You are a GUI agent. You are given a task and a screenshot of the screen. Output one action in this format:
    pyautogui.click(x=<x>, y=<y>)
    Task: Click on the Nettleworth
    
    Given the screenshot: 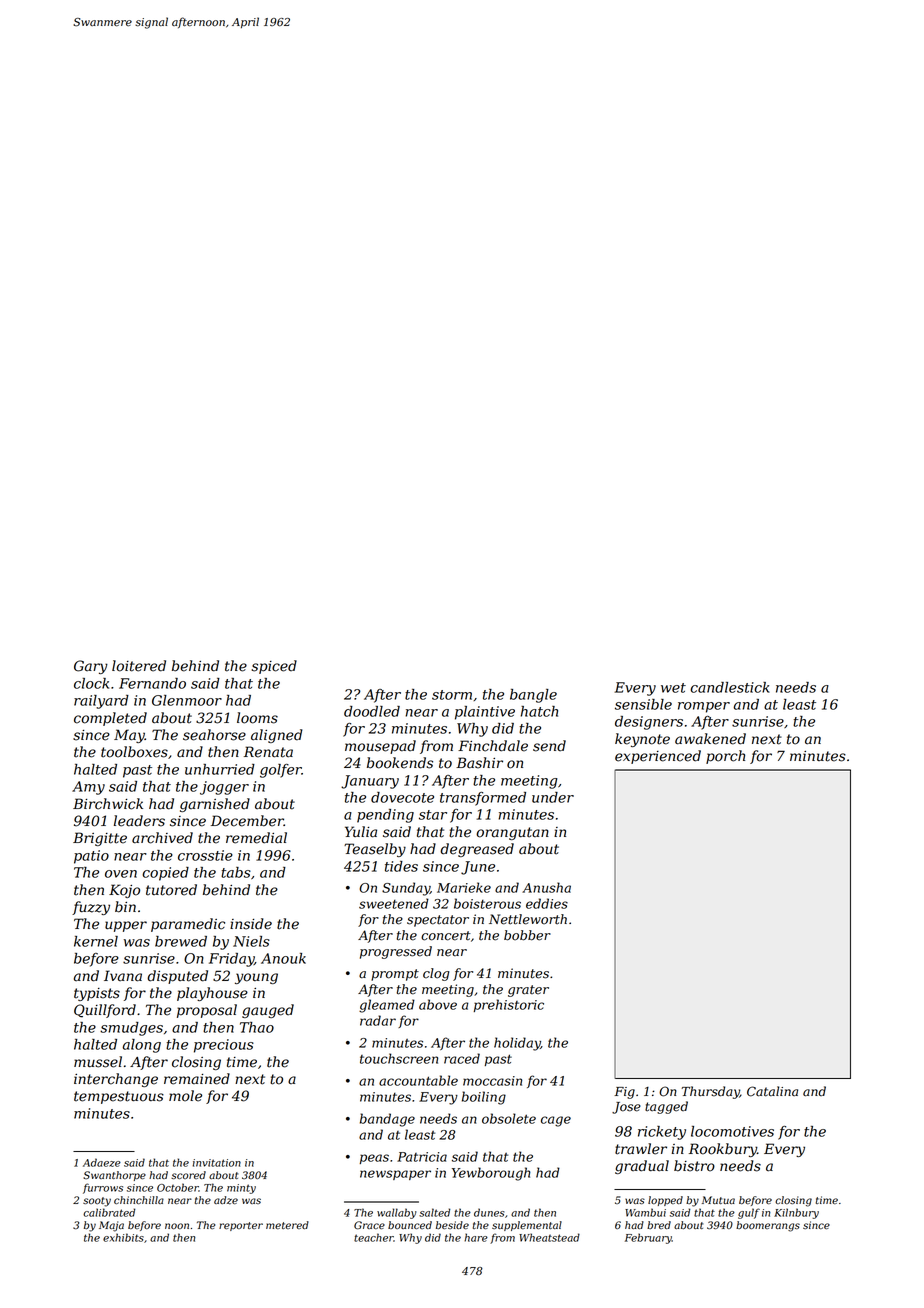 What is the action you would take?
    pyautogui.click(x=528, y=919)
